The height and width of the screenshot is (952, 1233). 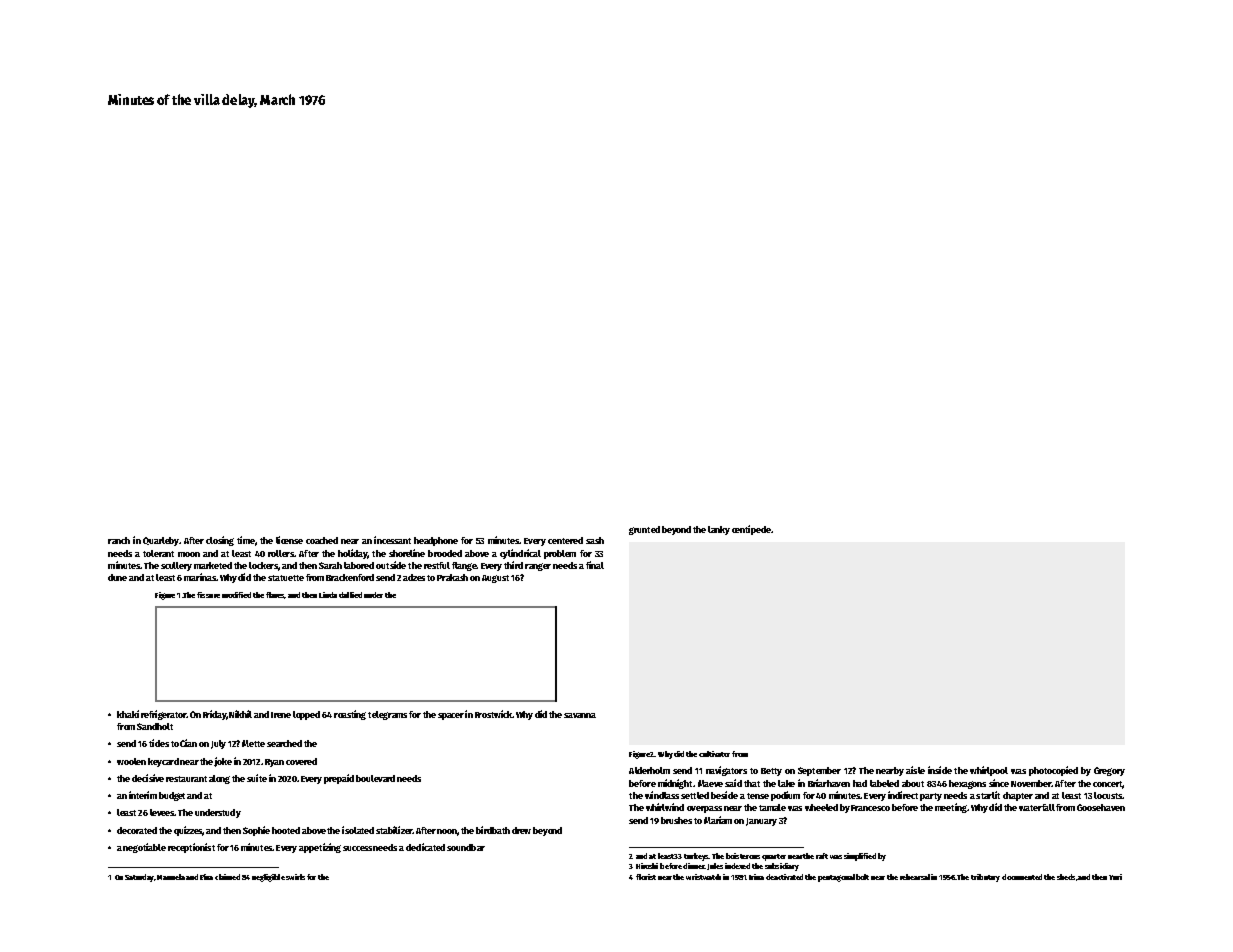 What do you see at coordinates (580, 715) in the screenshot?
I see `savanna` at bounding box center [580, 715].
